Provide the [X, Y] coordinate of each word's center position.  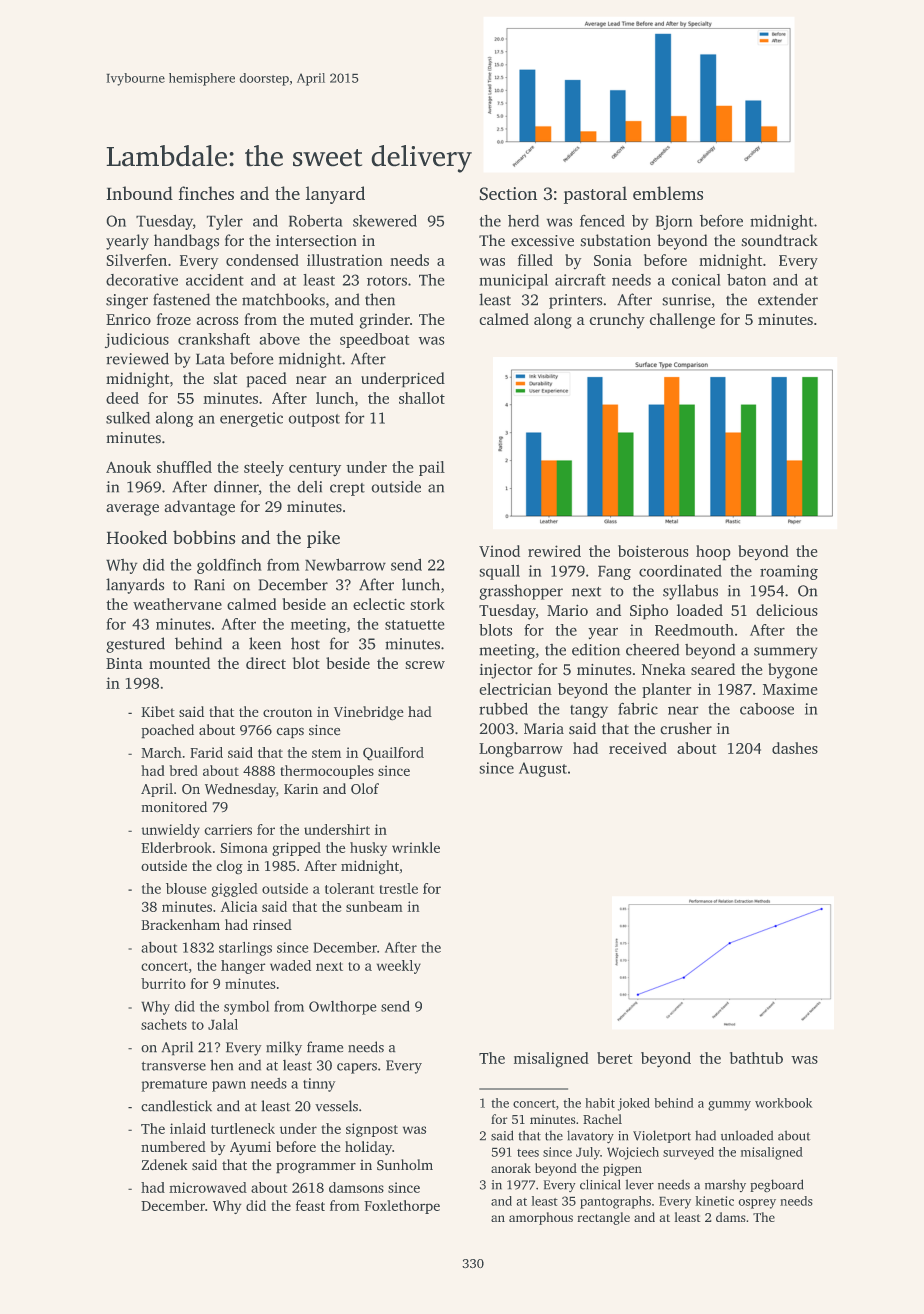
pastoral [595, 195]
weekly [399, 967]
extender [788, 299]
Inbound [139, 193]
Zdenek [164, 1165]
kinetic [714, 1201]
